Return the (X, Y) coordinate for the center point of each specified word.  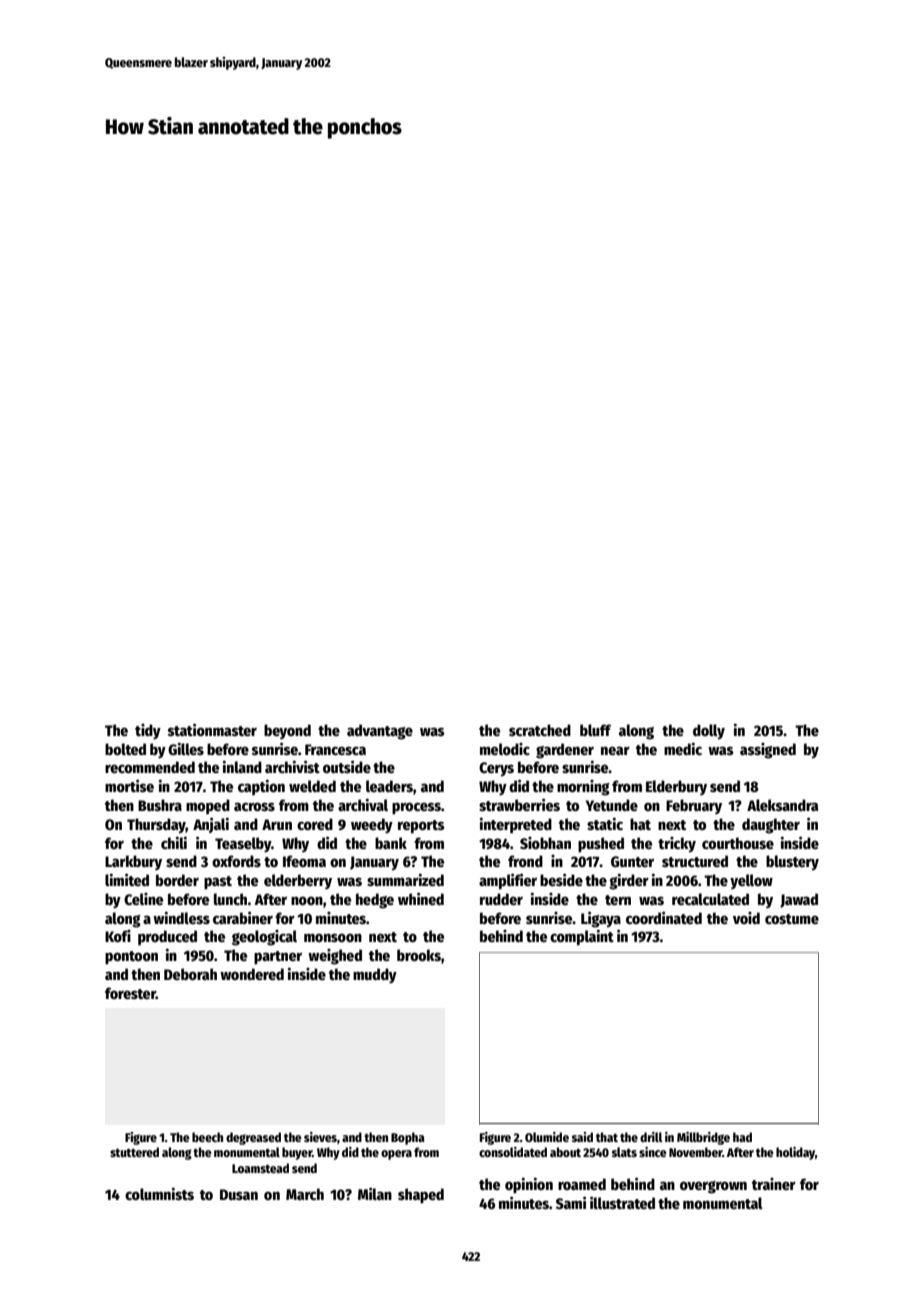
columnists (159, 1193)
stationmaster (212, 729)
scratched (540, 730)
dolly (709, 732)
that (607, 1137)
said (582, 1137)
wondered (252, 974)
